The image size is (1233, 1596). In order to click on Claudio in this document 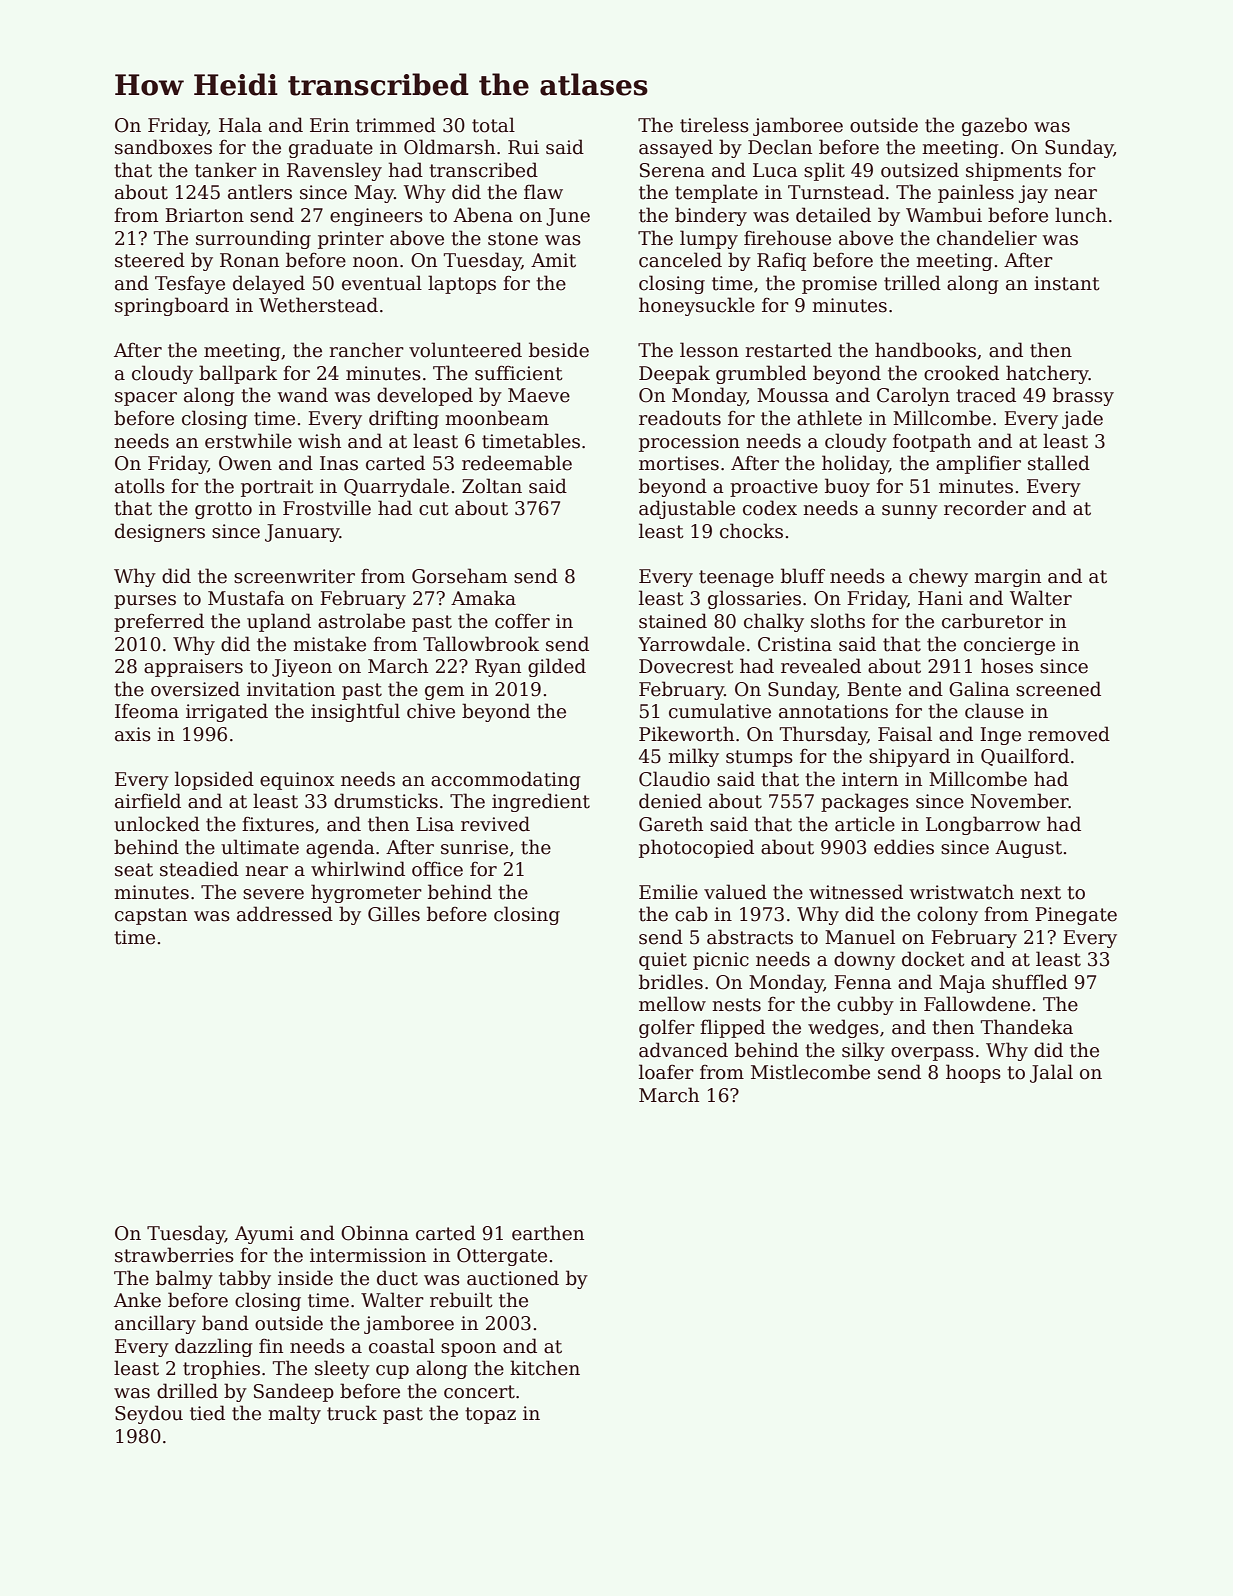, I will do `click(674, 779)`.
